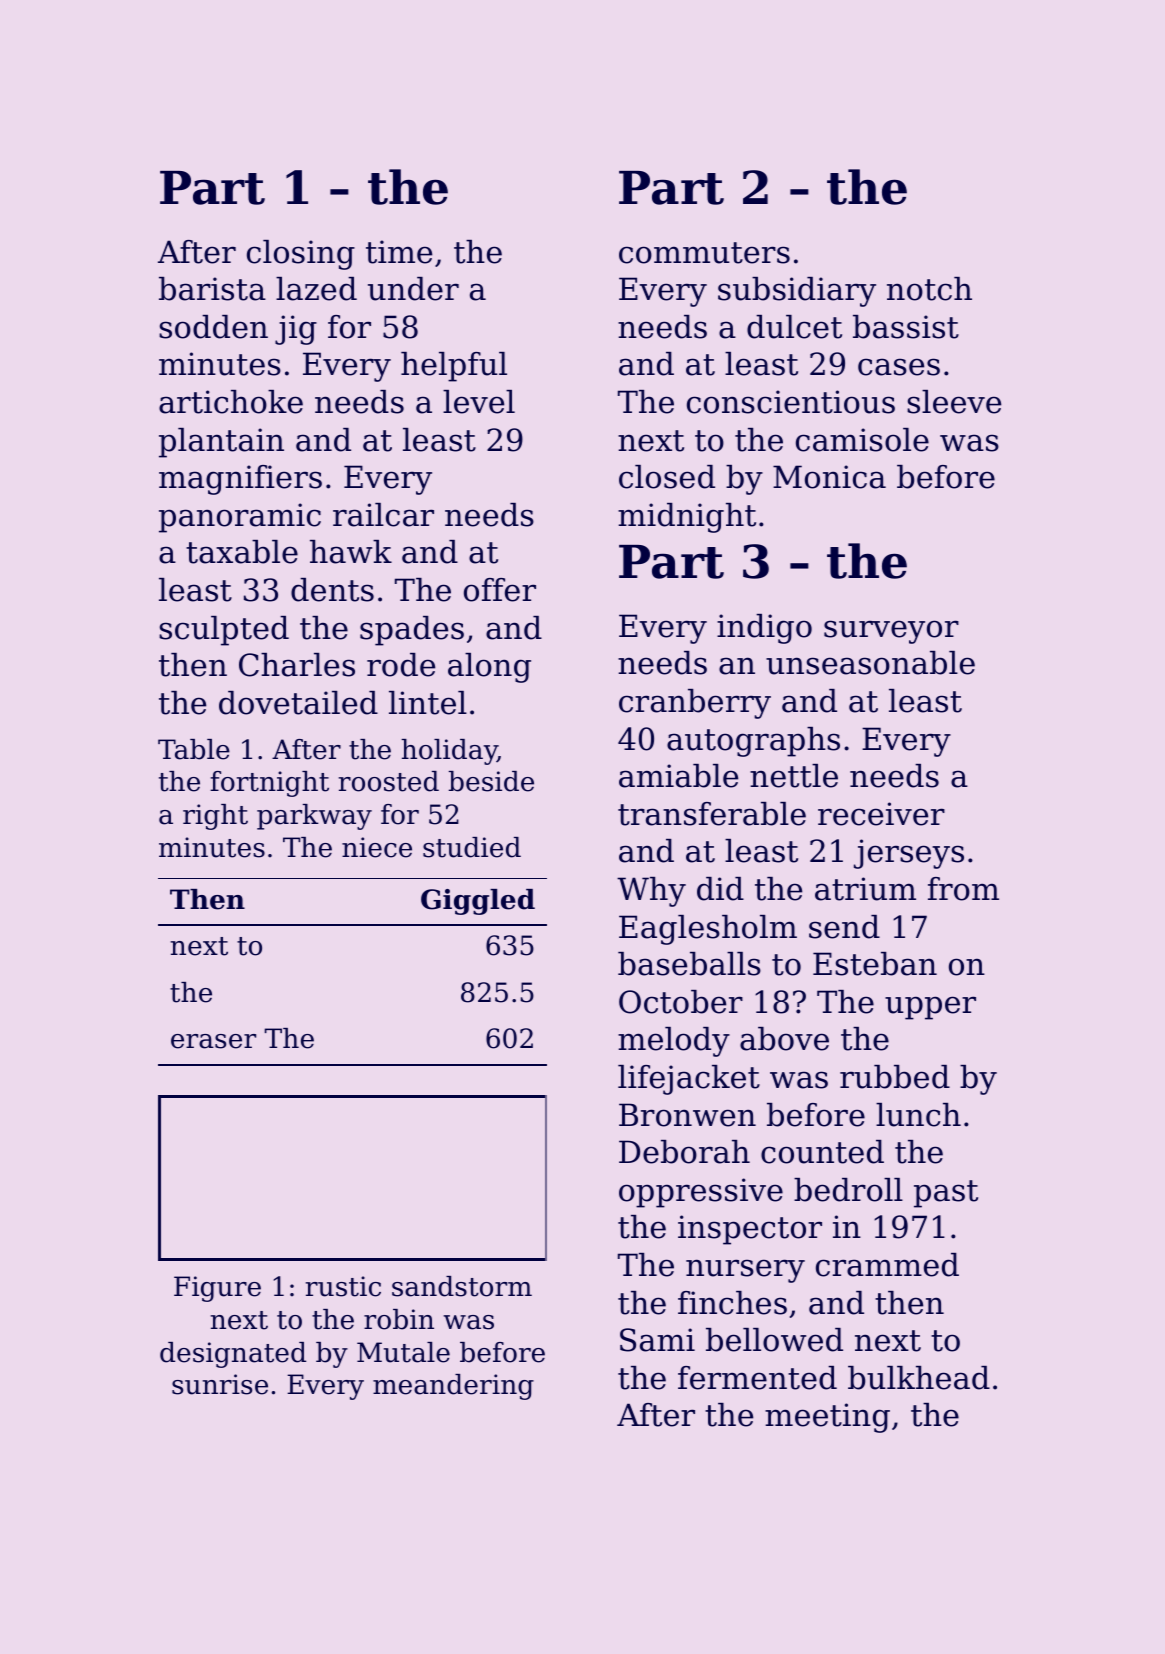  What do you see at coordinates (413, 289) in the image?
I see `under` at bounding box center [413, 289].
